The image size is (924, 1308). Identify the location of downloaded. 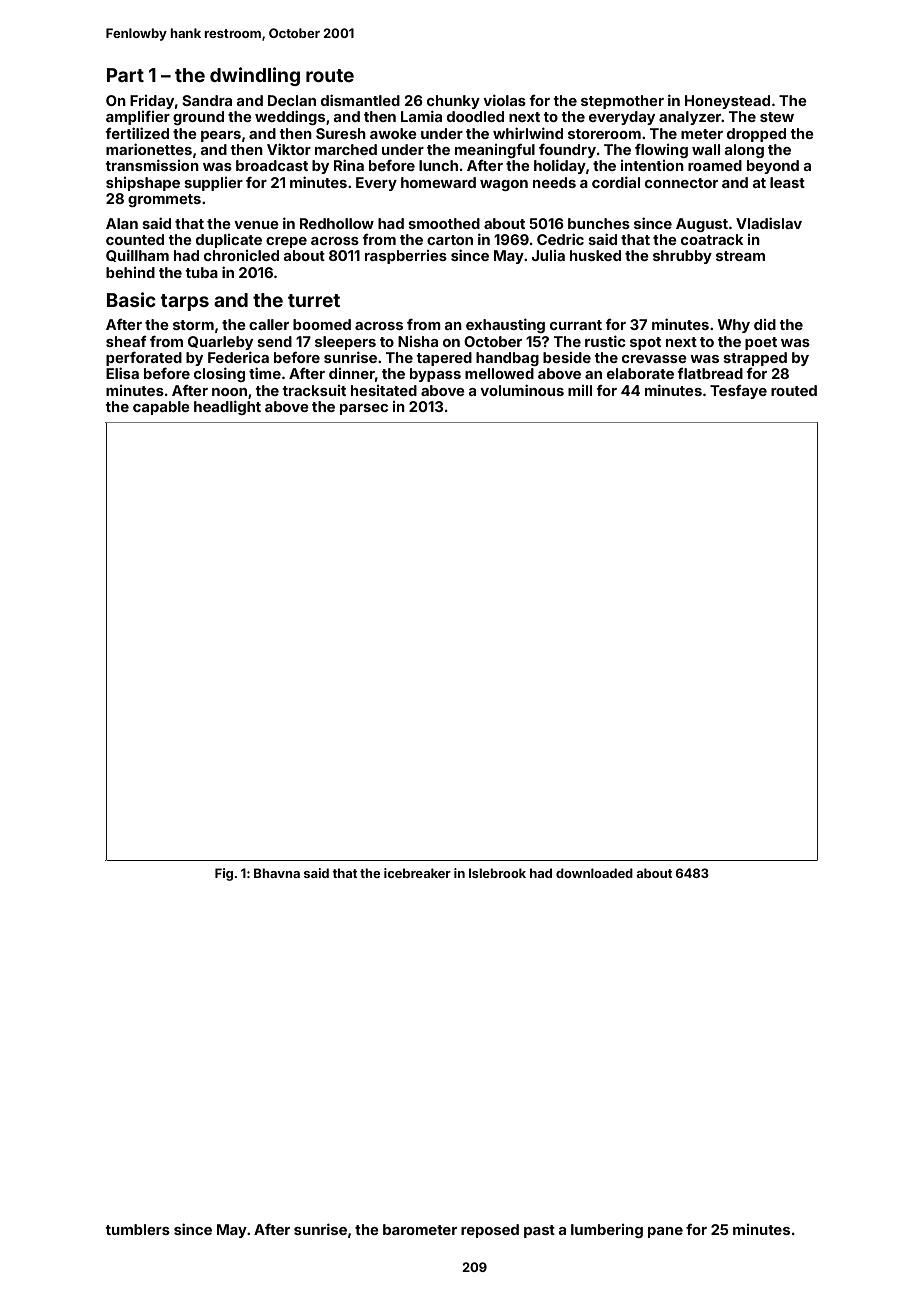
(594, 873).
